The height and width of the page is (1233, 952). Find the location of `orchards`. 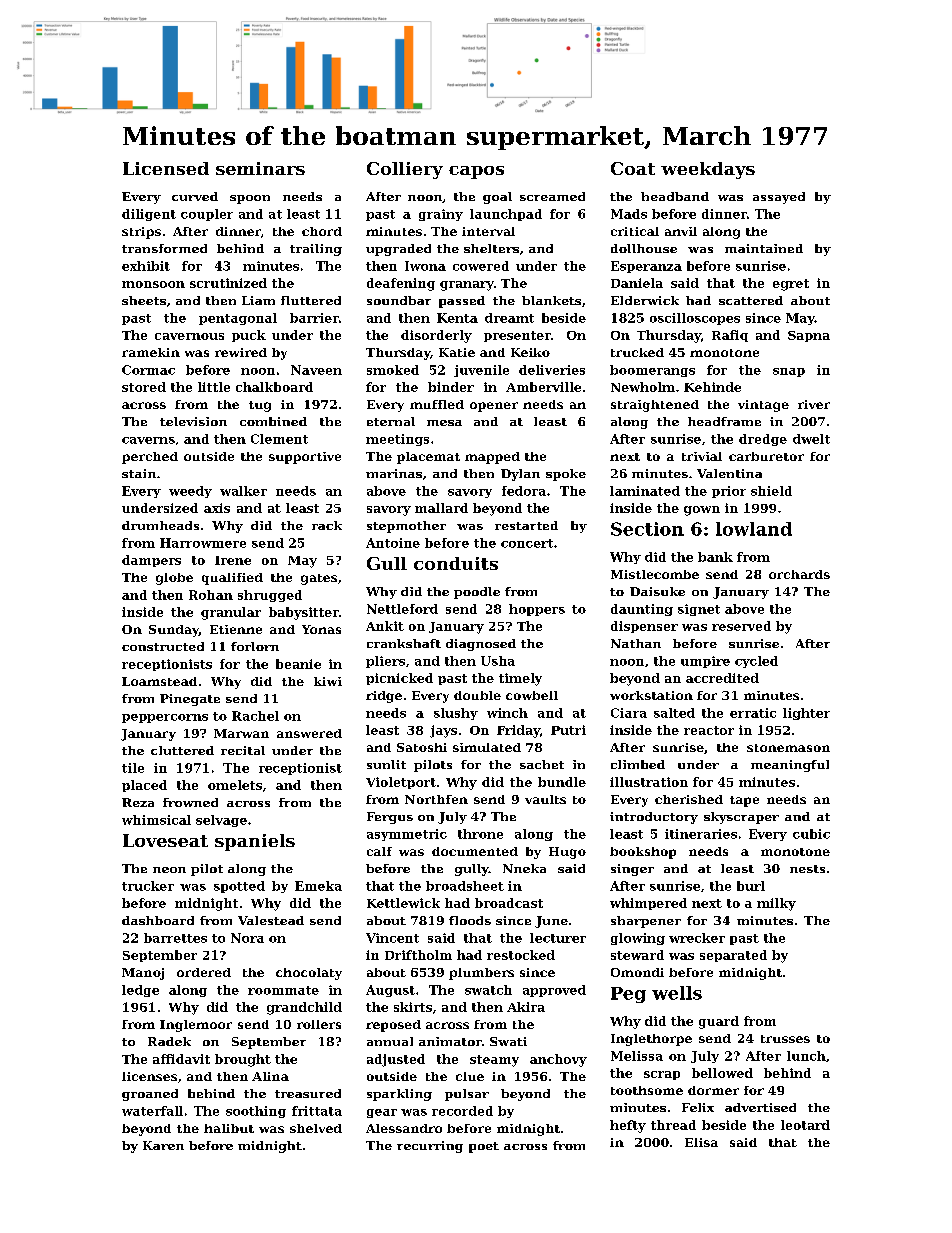

orchards is located at coordinates (799, 574).
